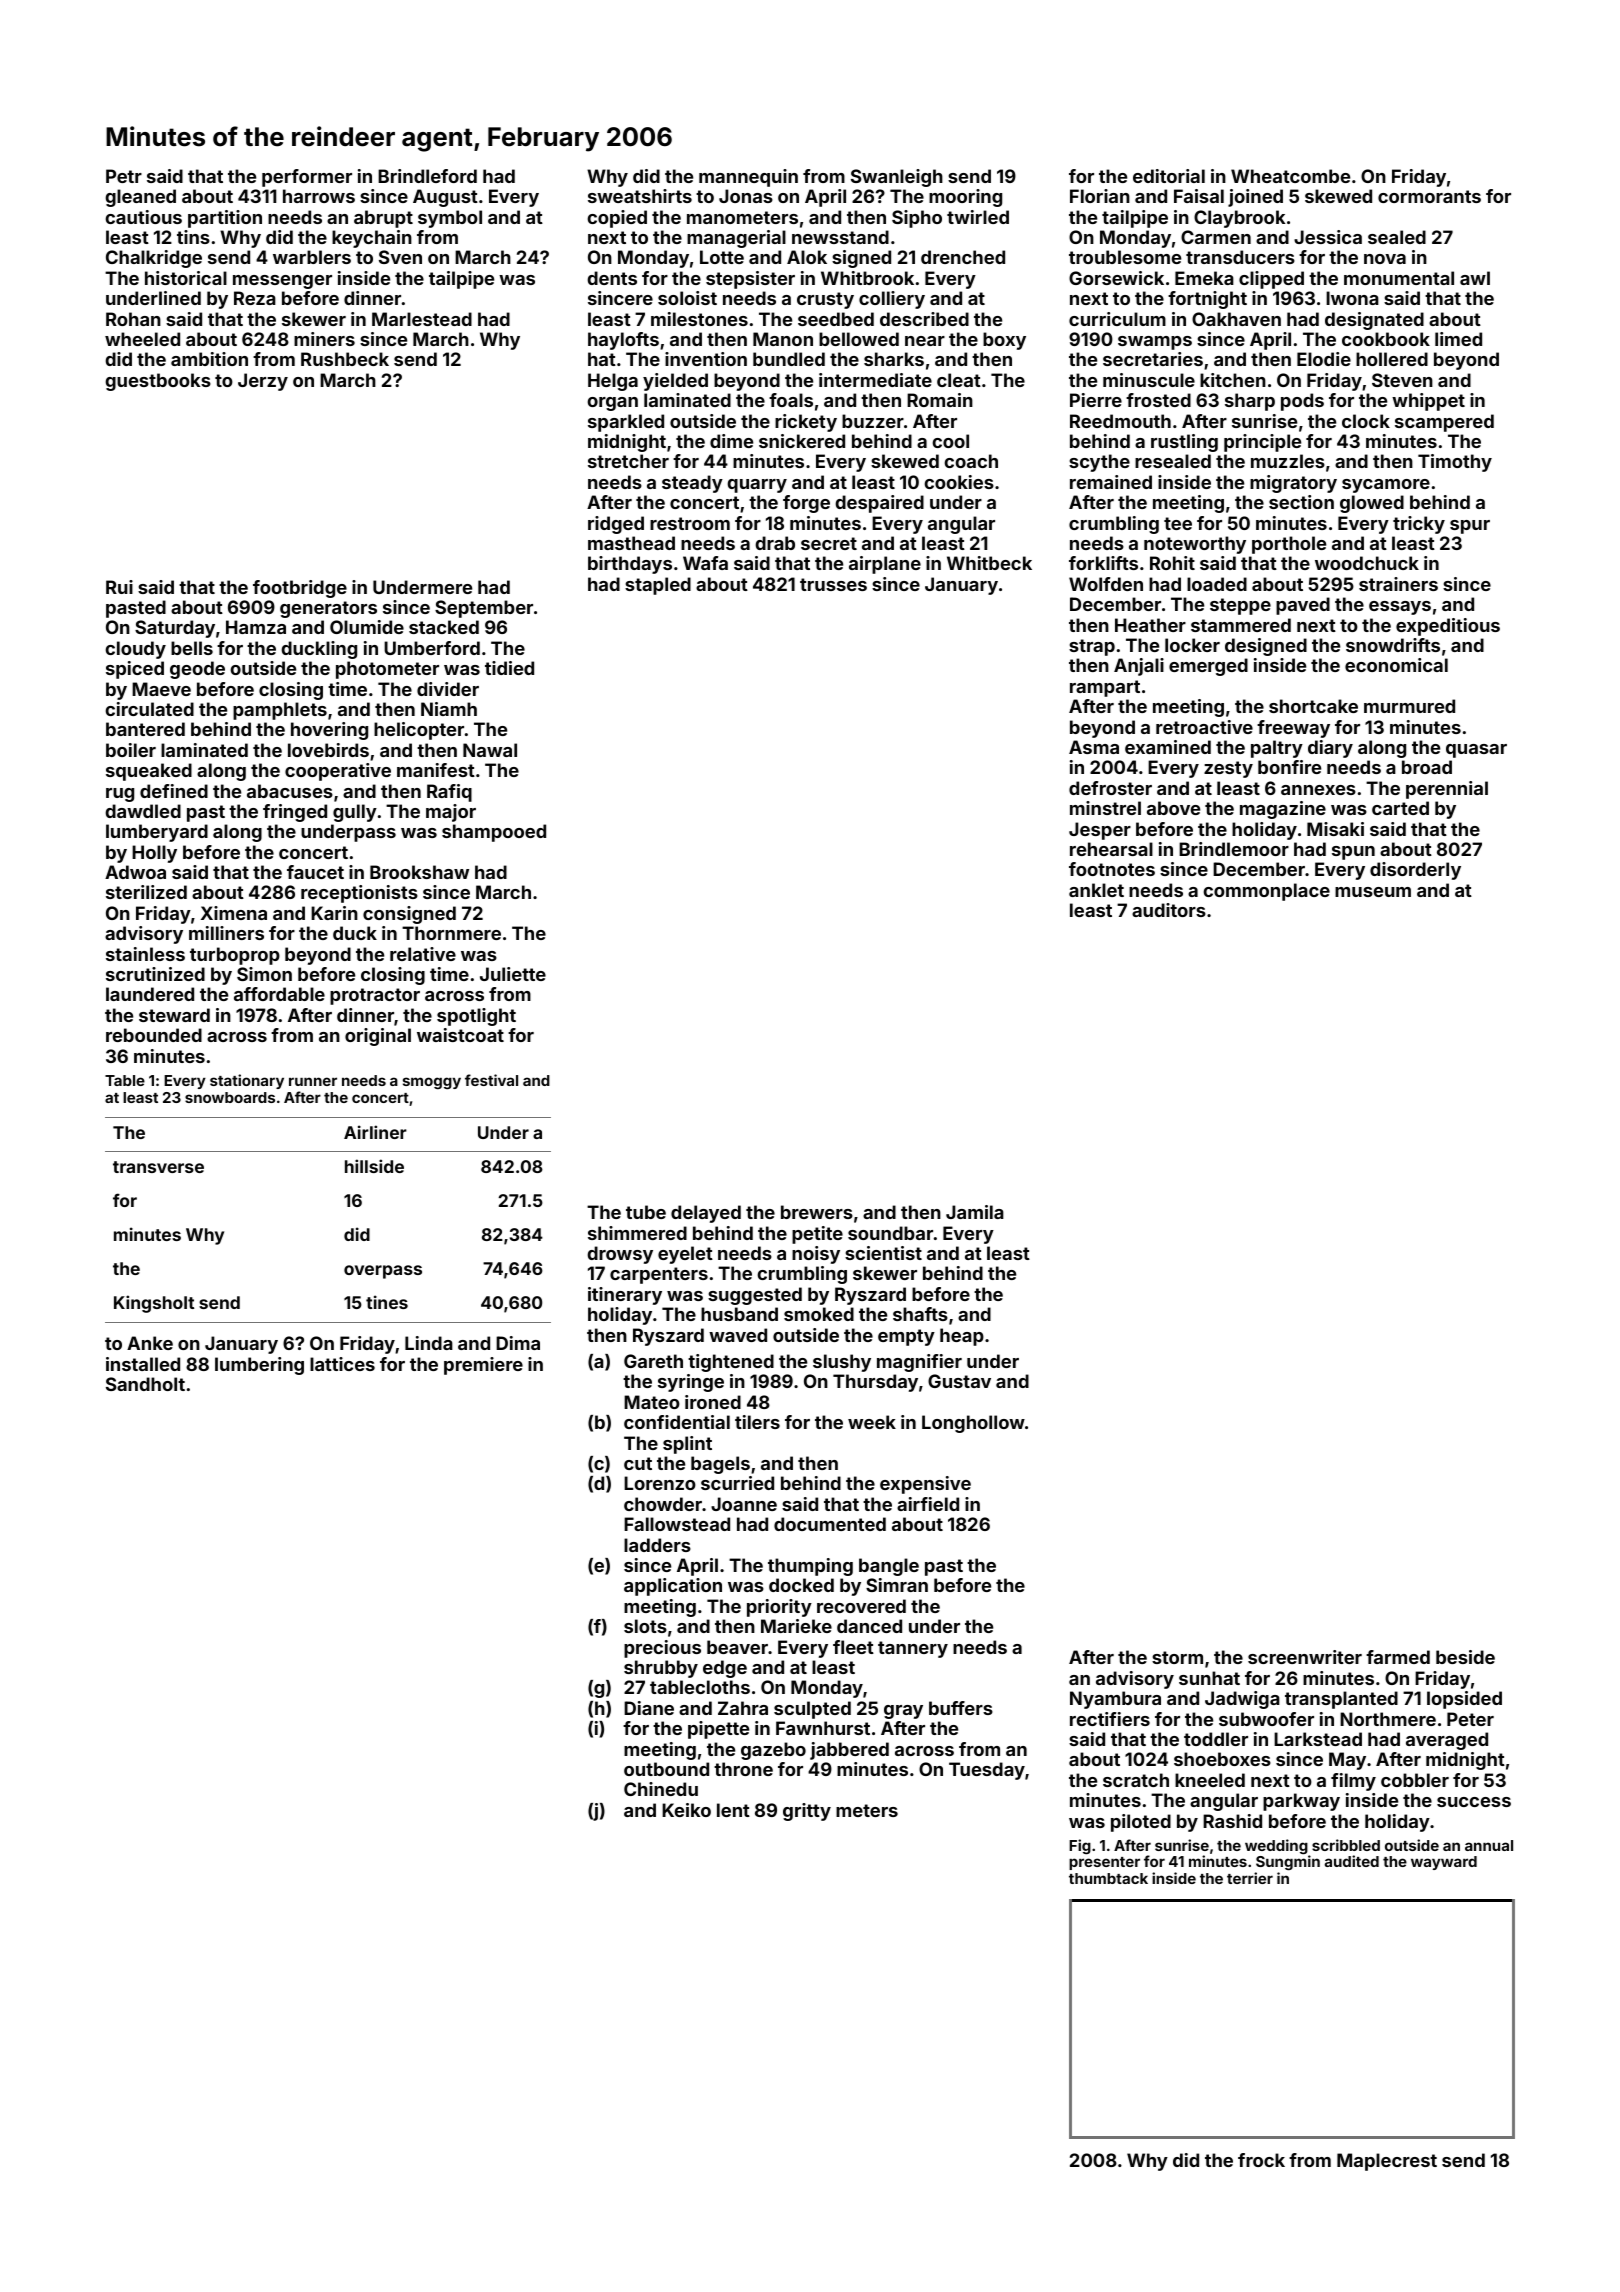 This screenshot has height=2292, width=1620. Describe the element at coordinates (833, 584) in the screenshot. I see `trusses` at that location.
